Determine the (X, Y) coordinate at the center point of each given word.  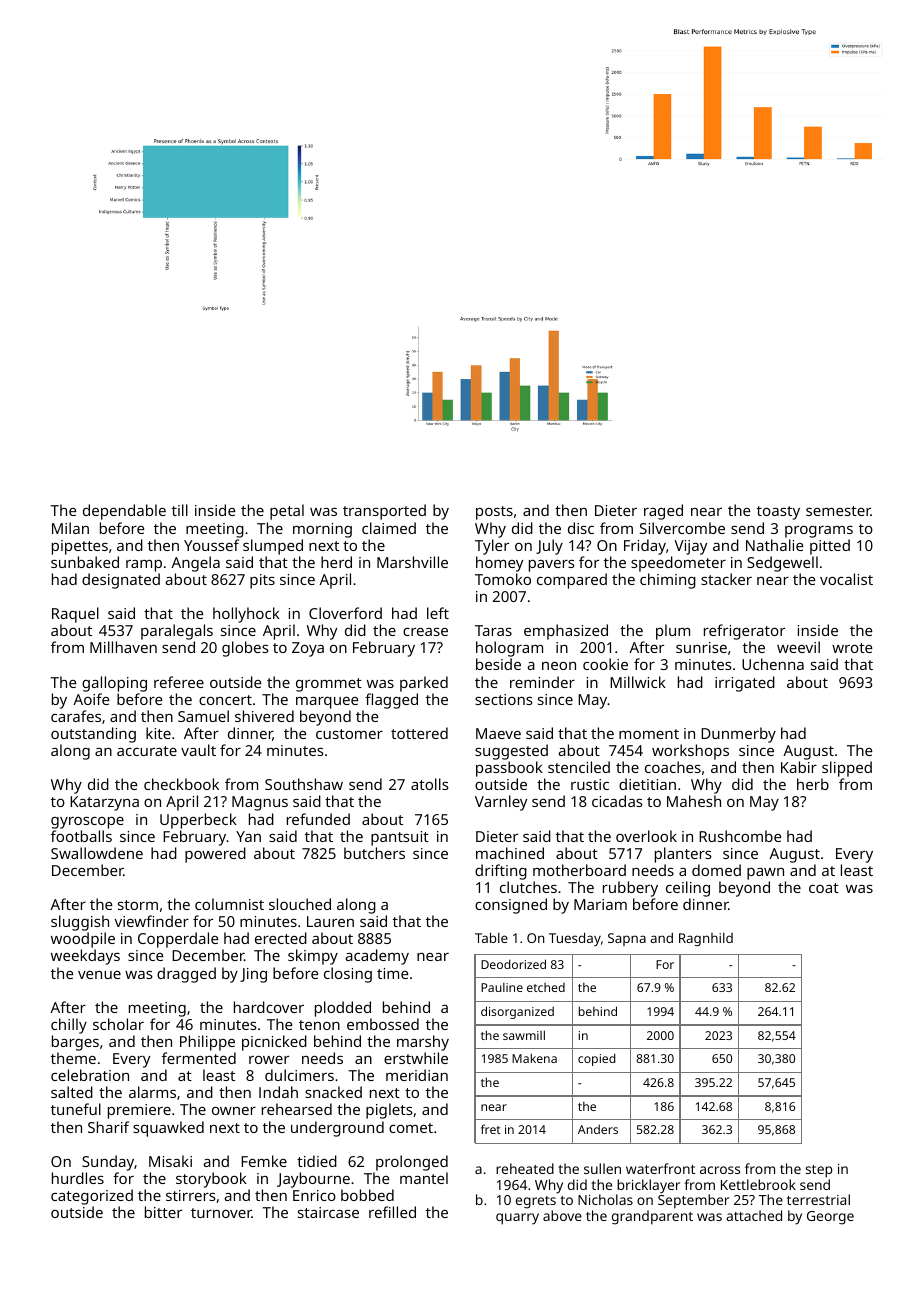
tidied (317, 1161)
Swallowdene (97, 853)
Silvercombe (682, 528)
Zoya (308, 649)
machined (510, 853)
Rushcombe (740, 836)
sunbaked (85, 562)
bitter (163, 1212)
